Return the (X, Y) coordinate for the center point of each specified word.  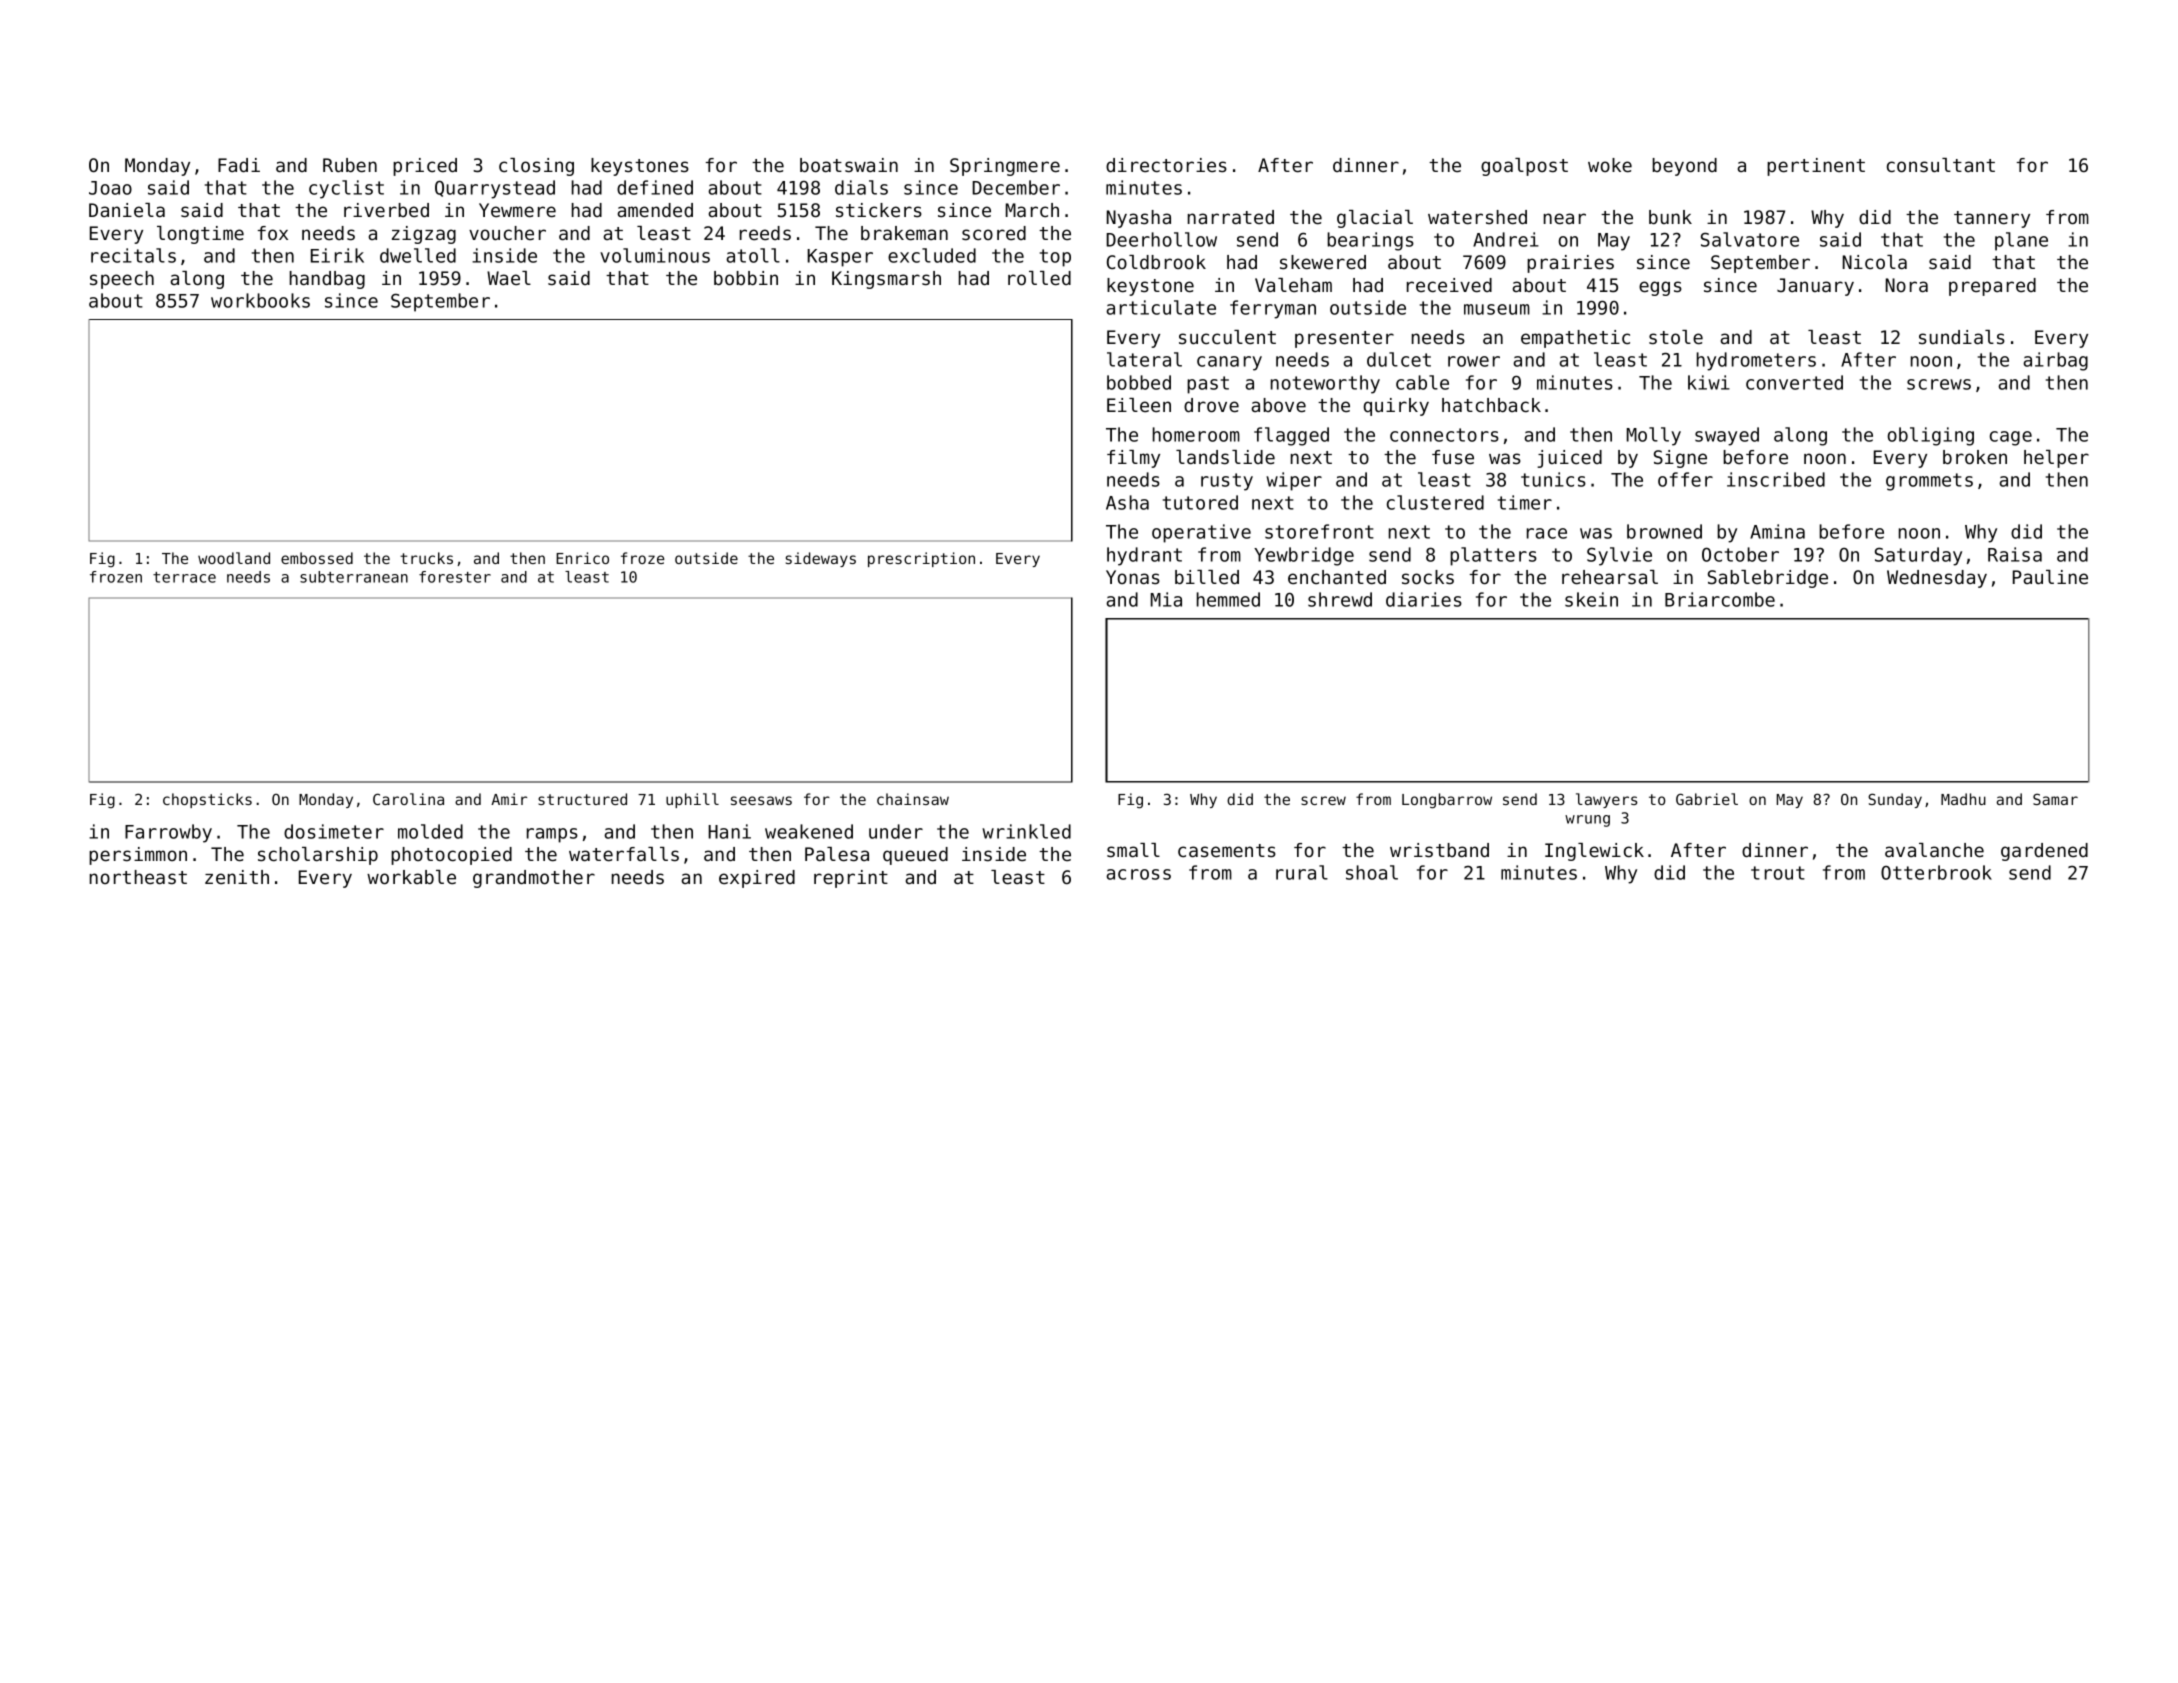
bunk (1670, 217)
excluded (932, 255)
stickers (879, 210)
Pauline (2050, 577)
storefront (1319, 531)
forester (455, 577)
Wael (509, 278)
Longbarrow (1447, 801)
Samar (2055, 799)
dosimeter (334, 831)
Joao (110, 188)
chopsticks (207, 800)
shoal (1372, 872)
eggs (1660, 288)
